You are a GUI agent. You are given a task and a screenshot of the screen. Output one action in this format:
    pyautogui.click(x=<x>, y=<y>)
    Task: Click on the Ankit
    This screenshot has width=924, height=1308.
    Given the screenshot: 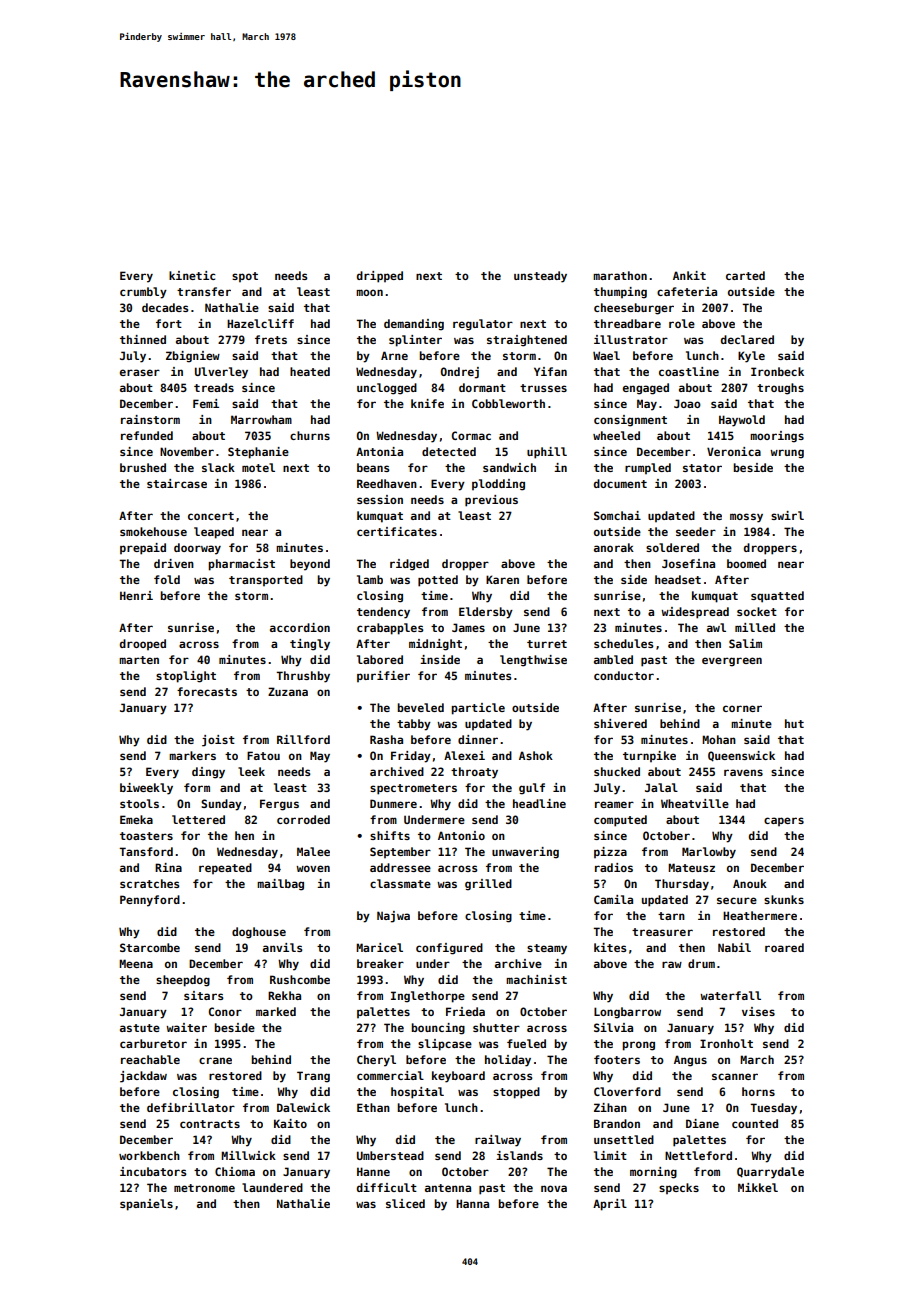 What is the action you would take?
    pyautogui.click(x=689, y=275)
